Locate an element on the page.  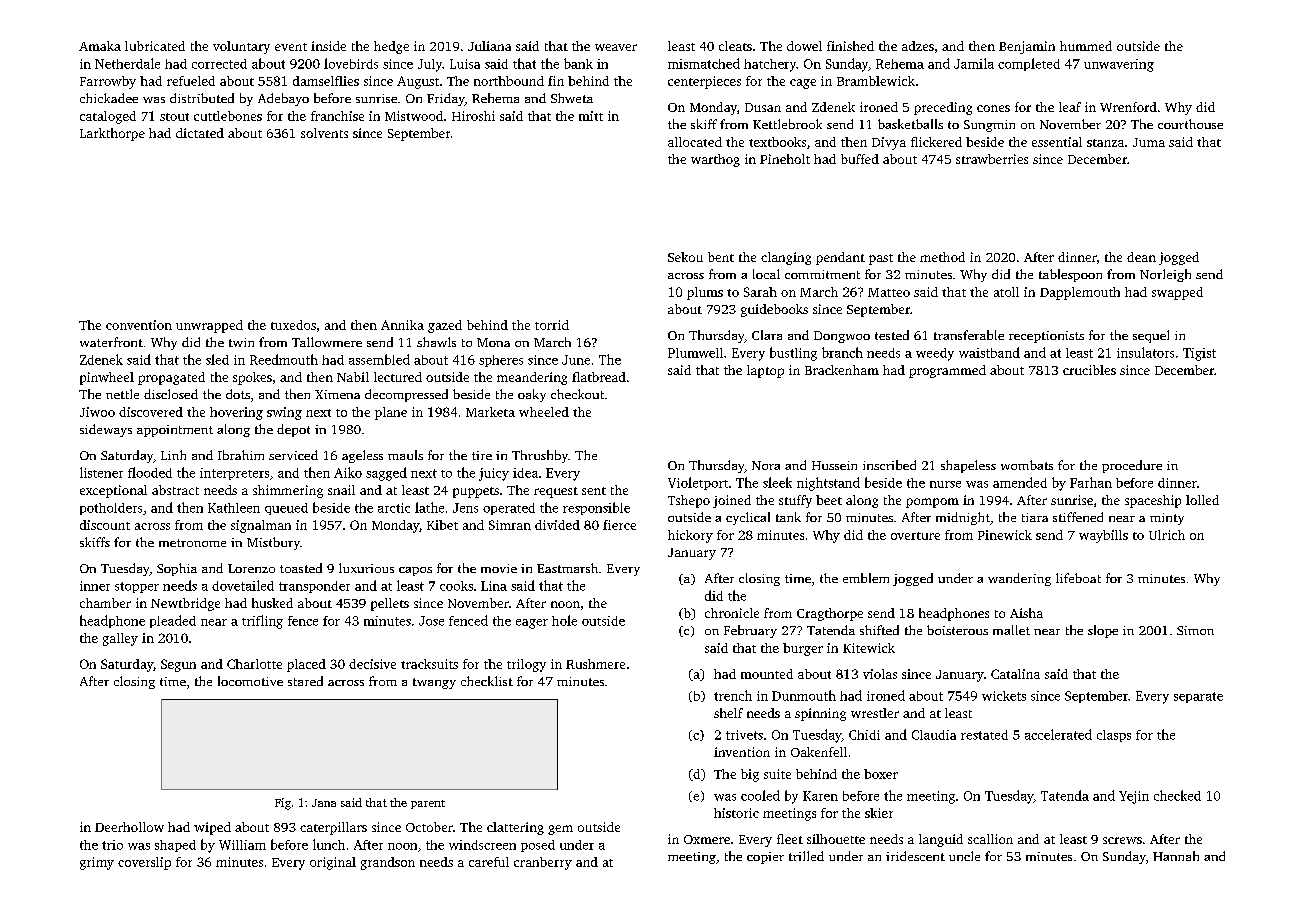
tablespoon is located at coordinates (1070, 275).
